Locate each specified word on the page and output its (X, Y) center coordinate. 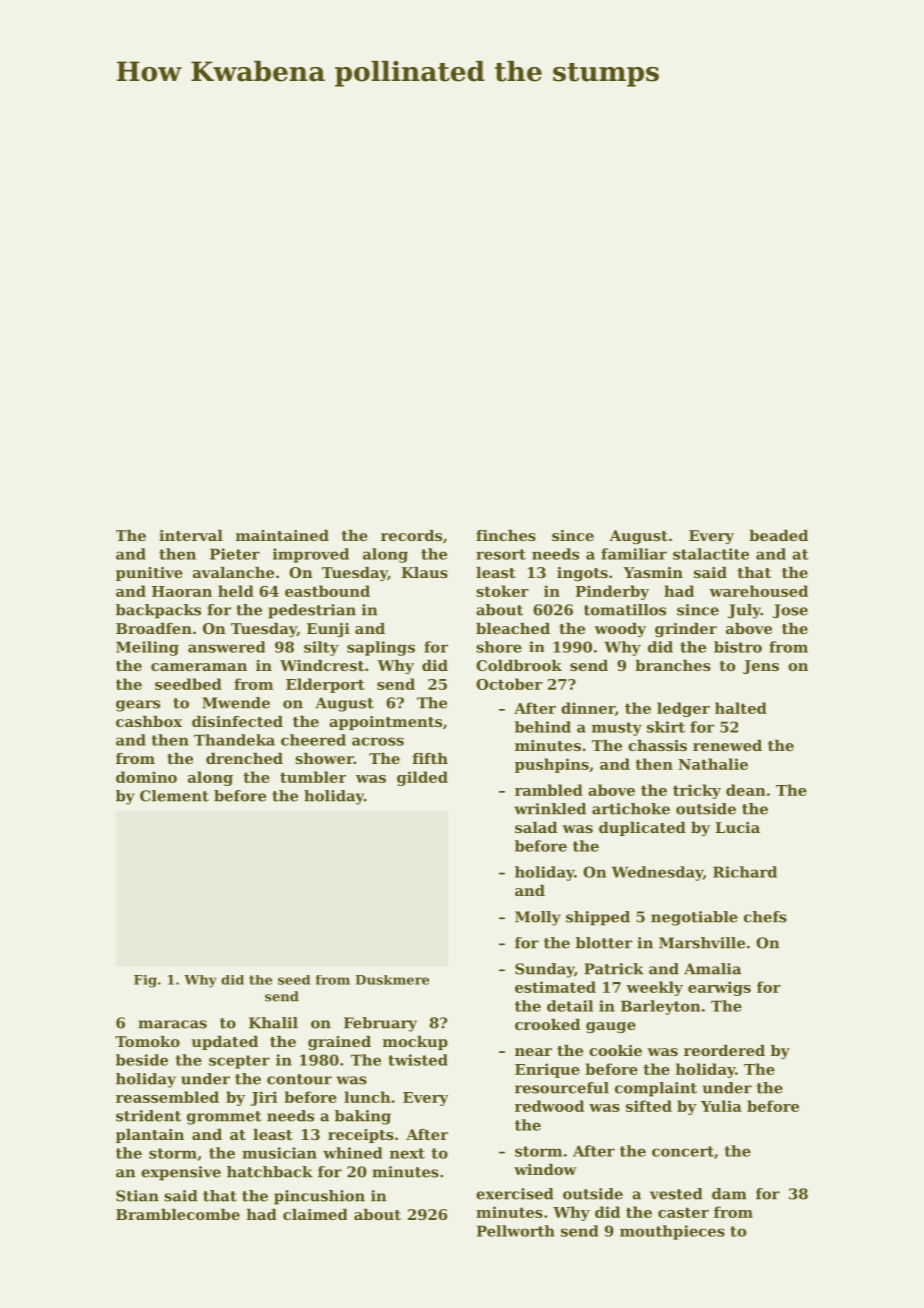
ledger (683, 709)
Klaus (424, 572)
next (407, 1153)
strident (148, 1116)
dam (729, 1194)
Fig (145, 981)
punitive (149, 574)
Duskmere (392, 980)
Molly (538, 918)
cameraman (199, 667)
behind (543, 727)
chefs (765, 917)
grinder (686, 630)
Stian (137, 1196)
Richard (745, 872)
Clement (174, 796)
